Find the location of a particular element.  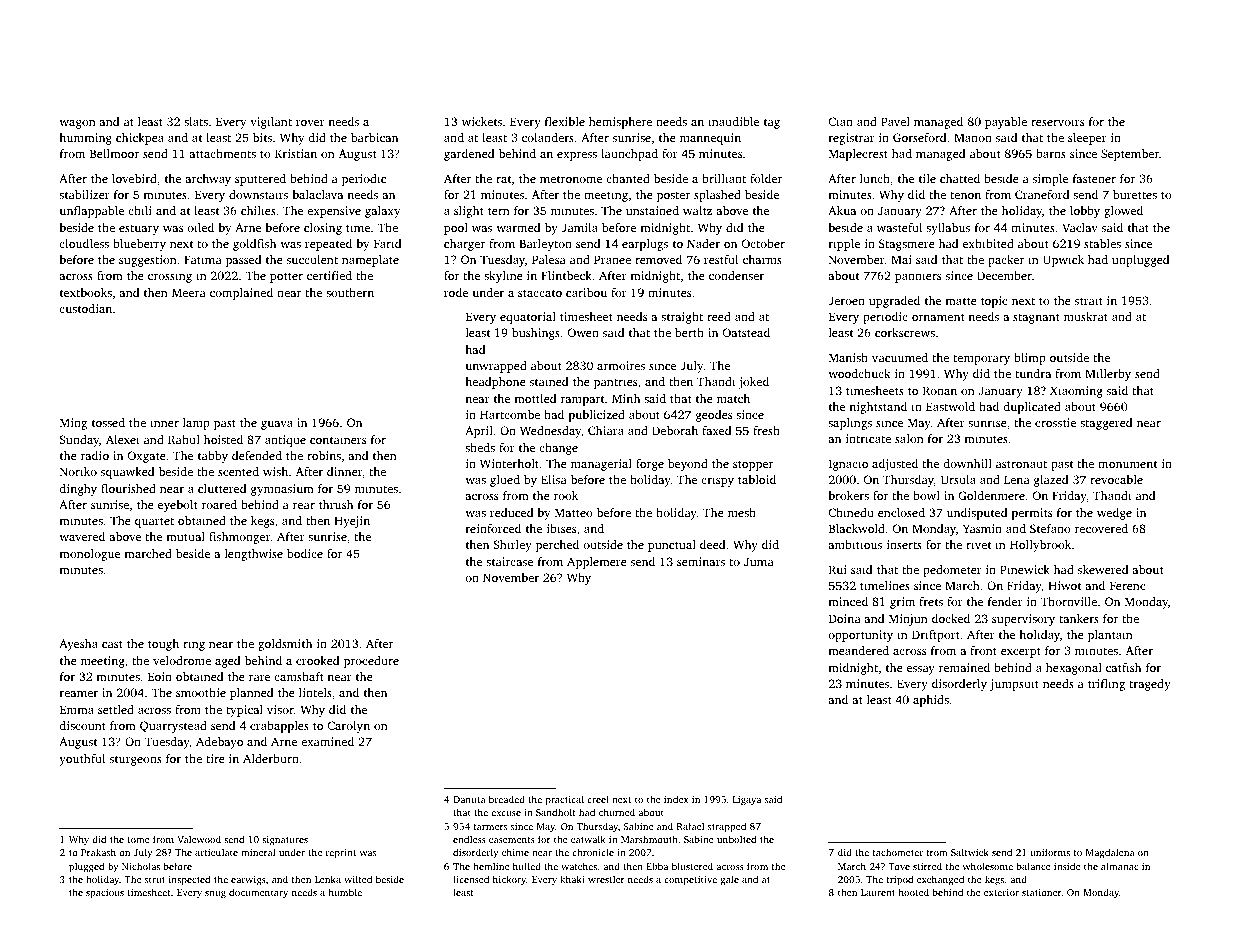

hickory is located at coordinates (509, 880).
